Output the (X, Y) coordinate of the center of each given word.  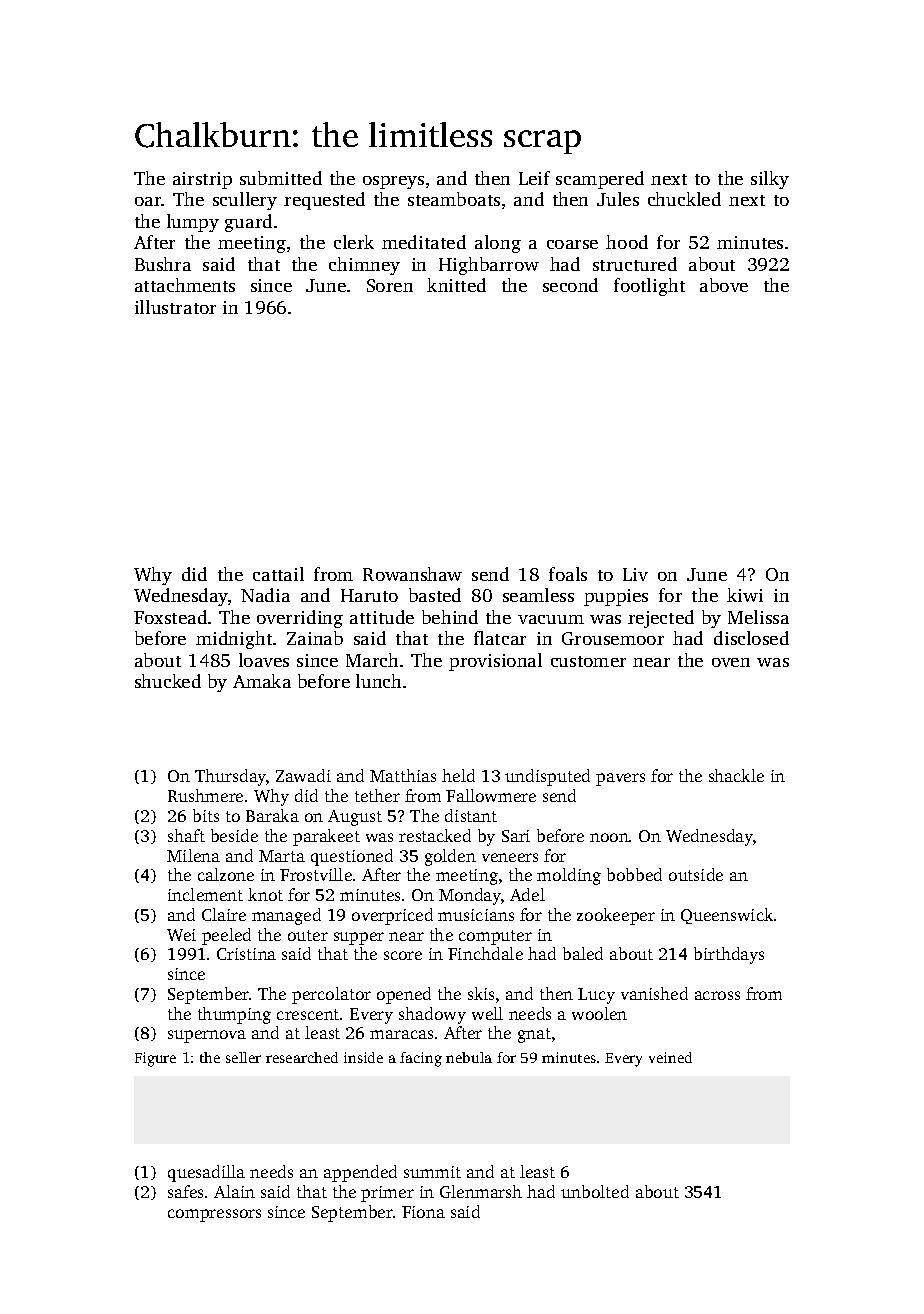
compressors (214, 1215)
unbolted (595, 1191)
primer (387, 1194)
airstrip (202, 180)
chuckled (684, 199)
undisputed (547, 777)
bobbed (634, 874)
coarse (572, 244)
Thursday (230, 777)
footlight (649, 287)
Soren (390, 285)
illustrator (175, 307)
